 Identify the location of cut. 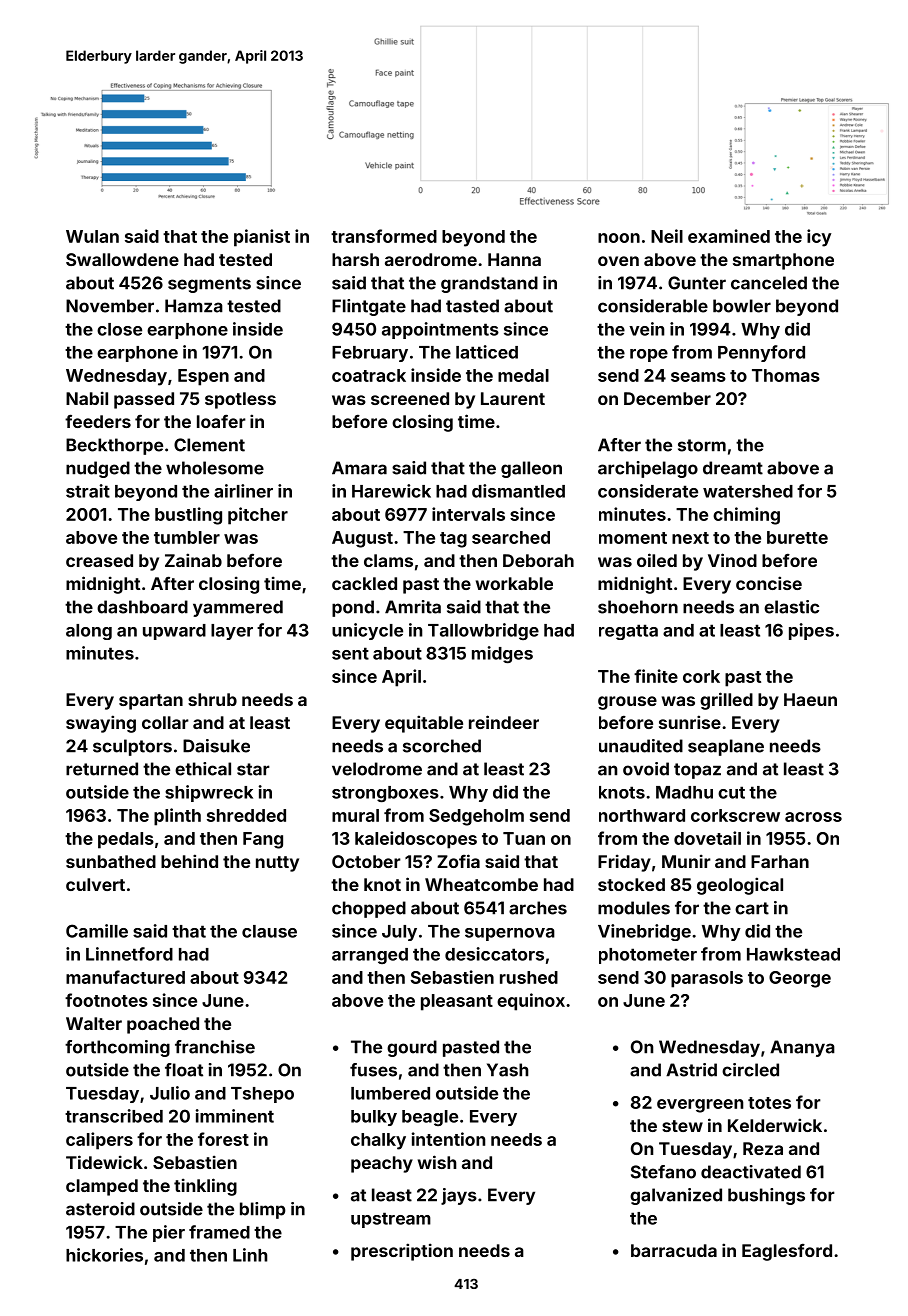
(731, 792).
